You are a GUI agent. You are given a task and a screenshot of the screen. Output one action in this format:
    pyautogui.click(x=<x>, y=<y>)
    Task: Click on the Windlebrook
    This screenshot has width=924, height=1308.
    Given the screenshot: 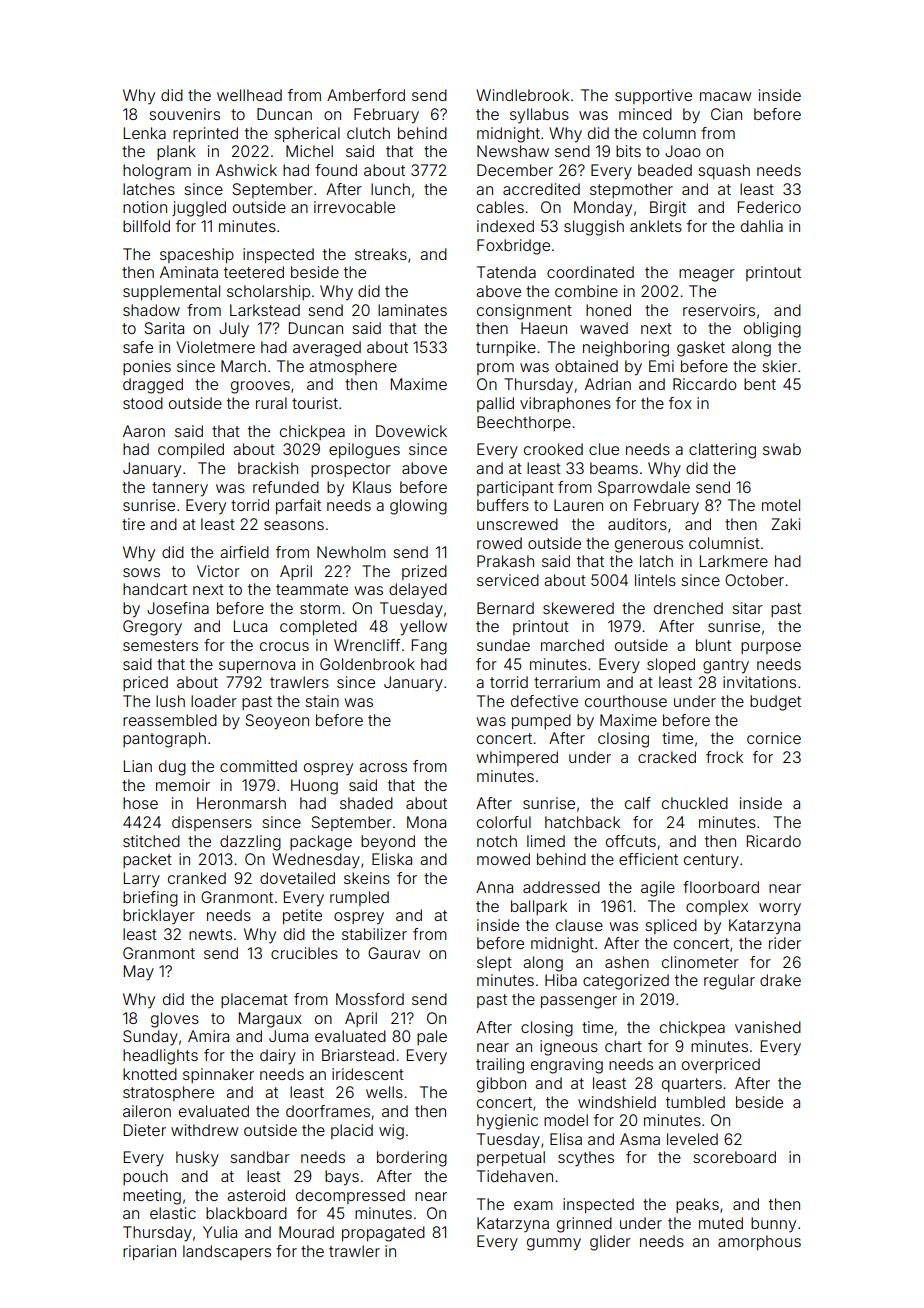 What is the action you would take?
    pyautogui.click(x=522, y=95)
